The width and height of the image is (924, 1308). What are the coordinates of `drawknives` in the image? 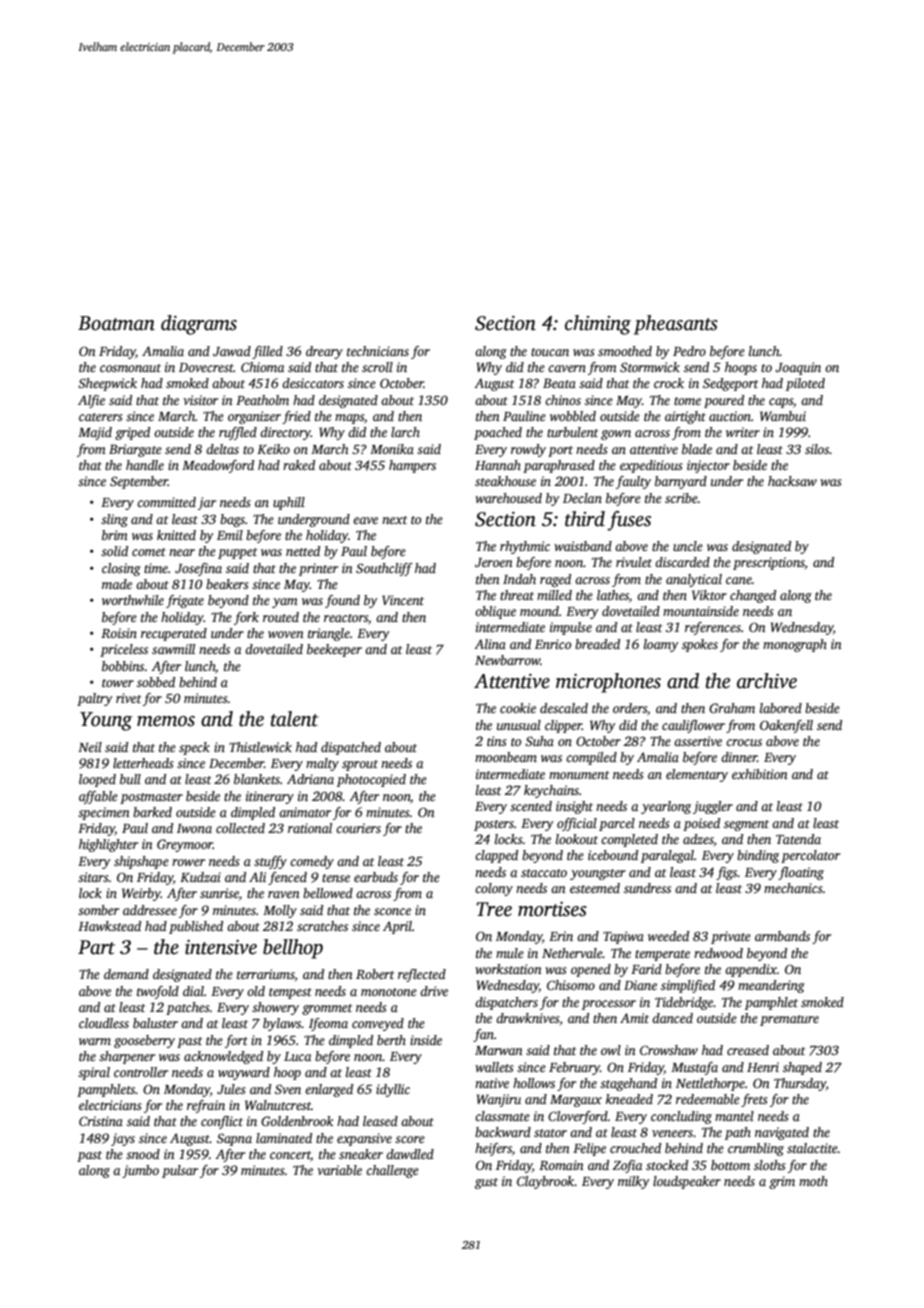 It's located at (527, 1018).
